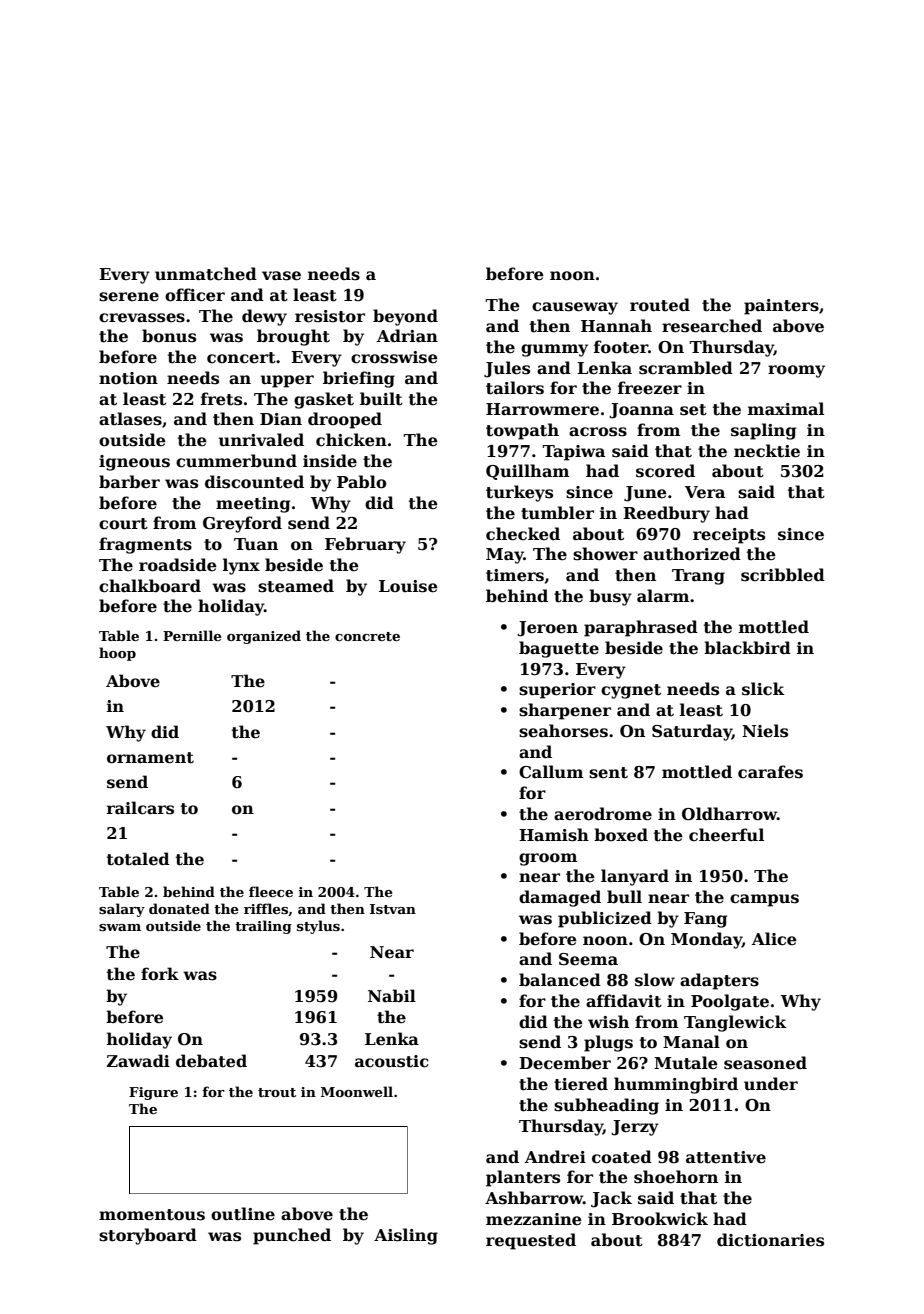  Describe the element at coordinates (292, 1236) in the screenshot. I see `punched` at that location.
